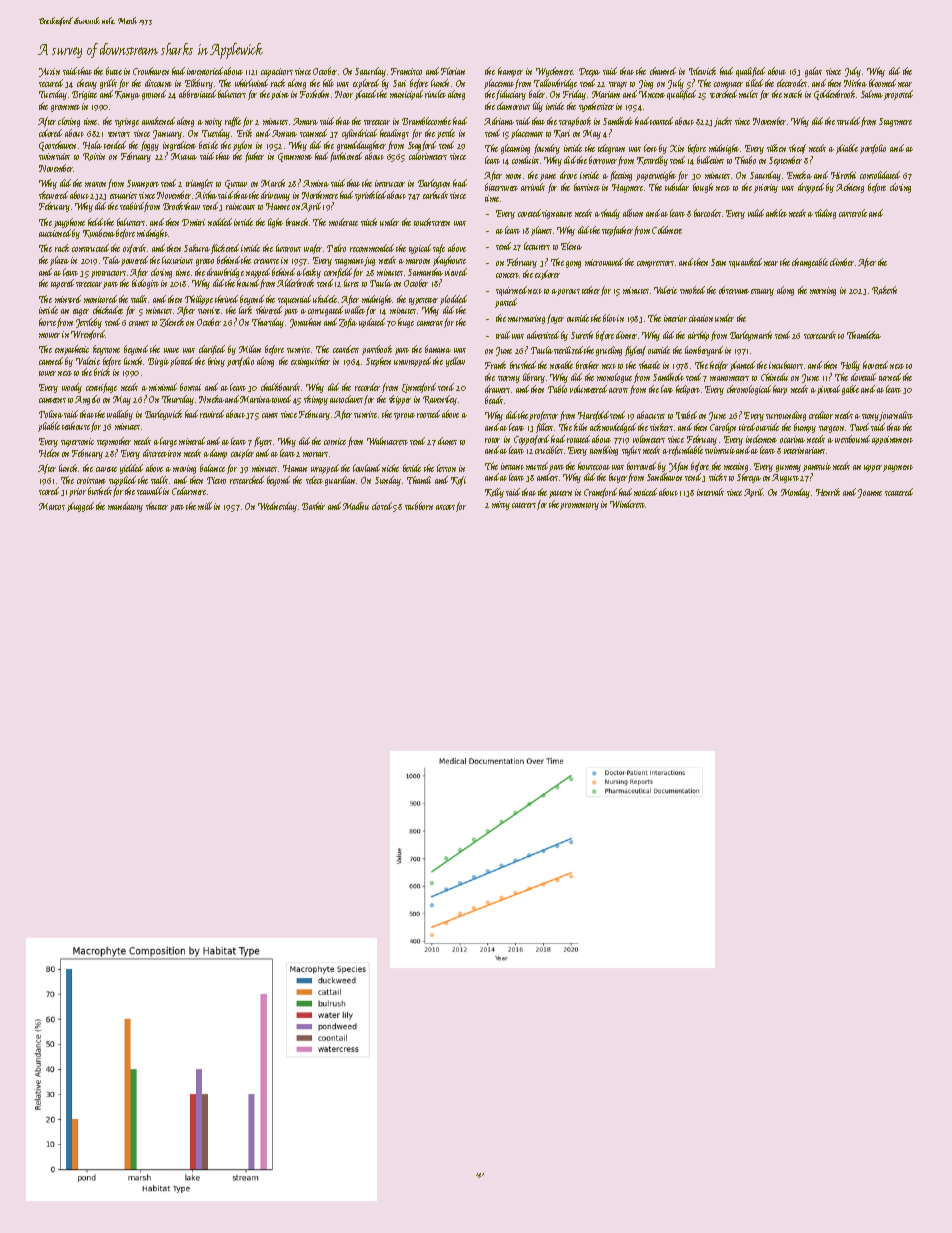  What do you see at coordinates (792, 83) in the screenshot?
I see `electrodes` at bounding box center [792, 83].
